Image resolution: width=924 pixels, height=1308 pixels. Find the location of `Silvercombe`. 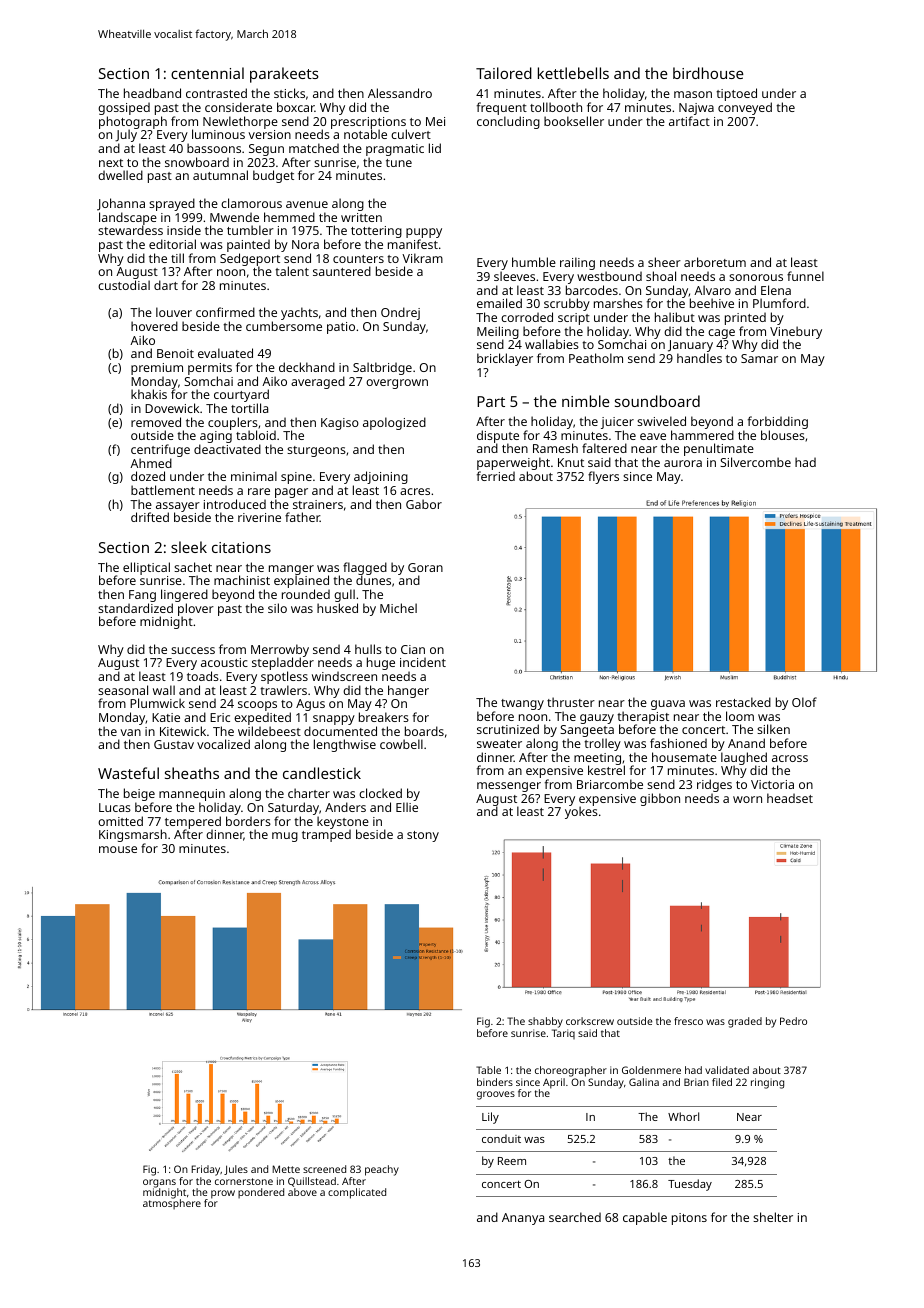

Silvercombe is located at coordinates (755, 462).
